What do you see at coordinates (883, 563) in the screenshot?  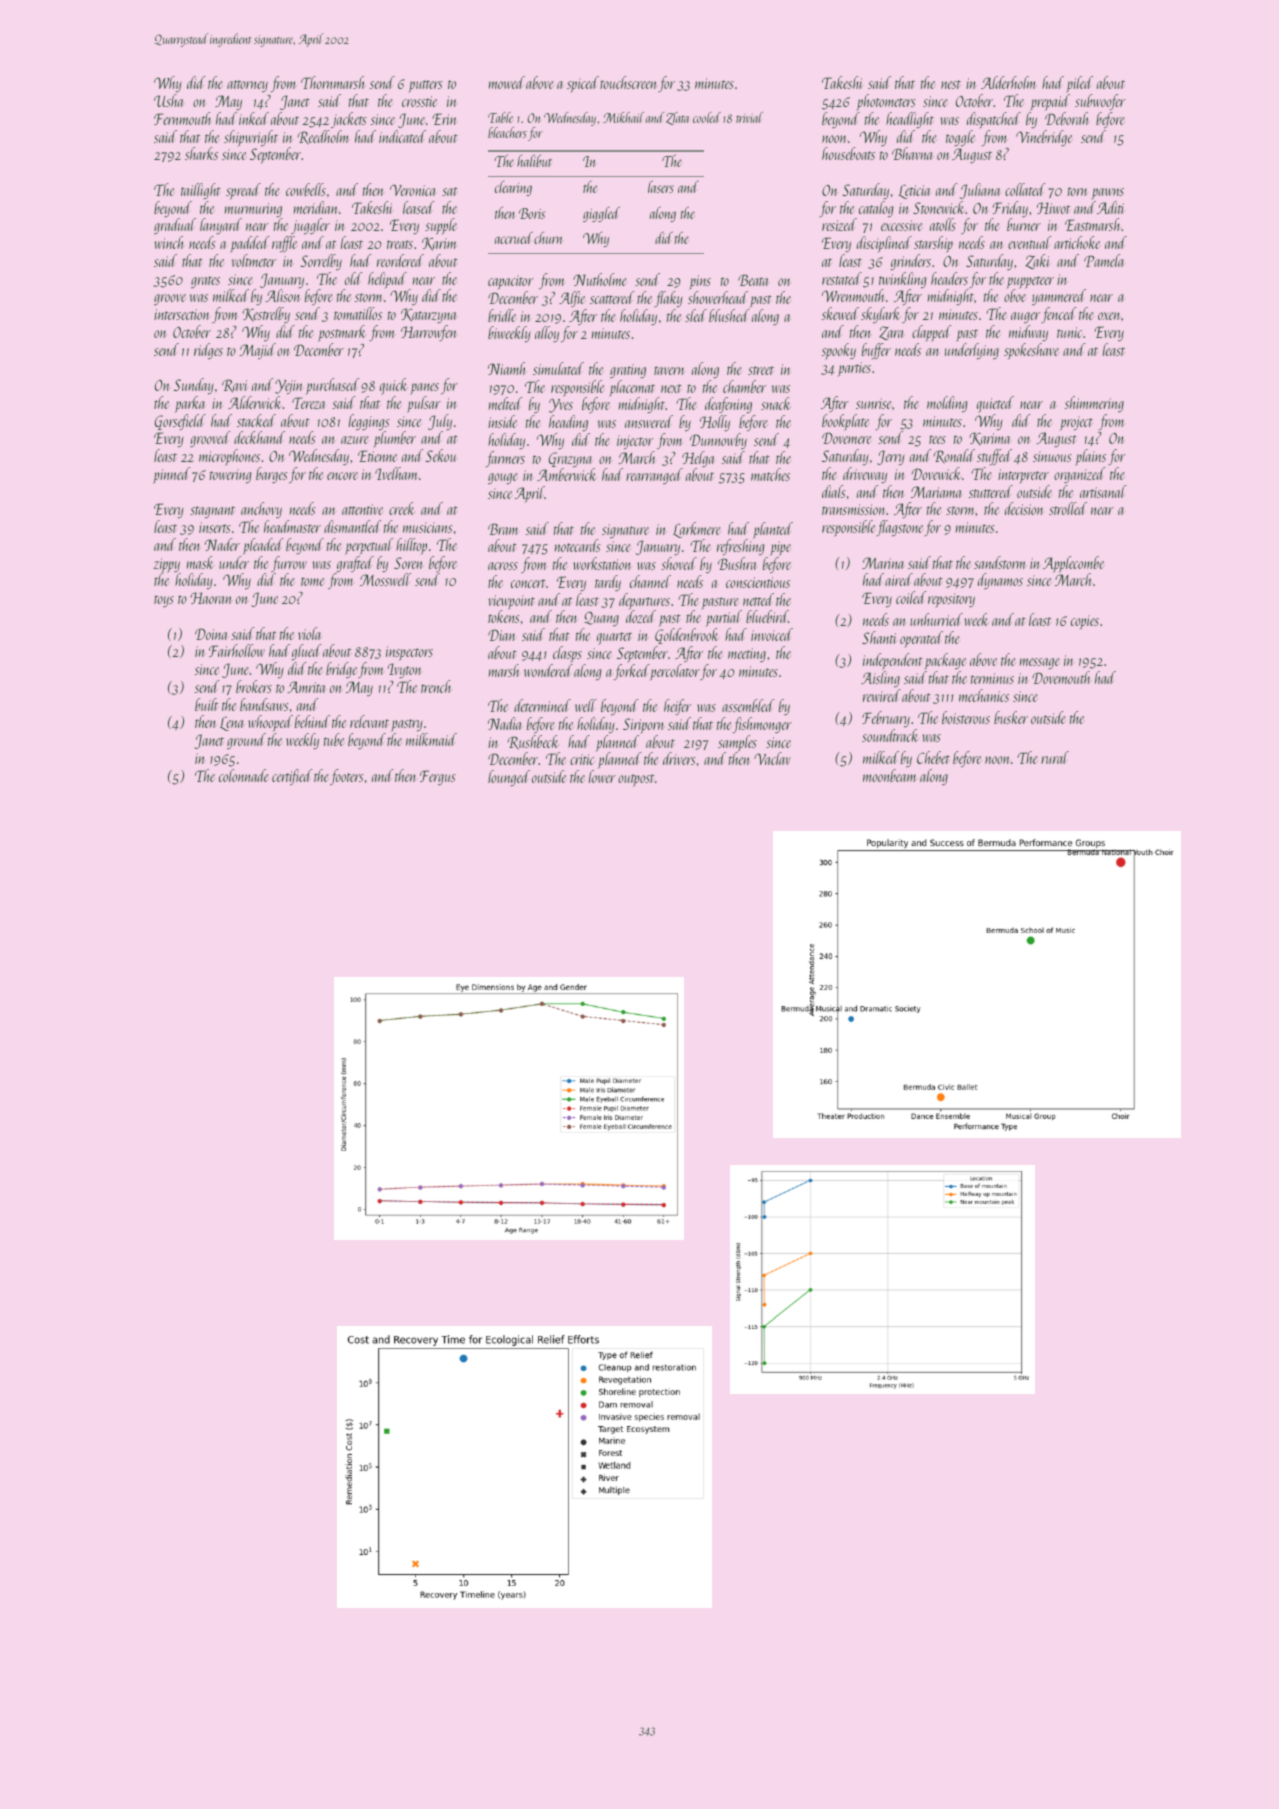 I see `Marina` at bounding box center [883, 563].
